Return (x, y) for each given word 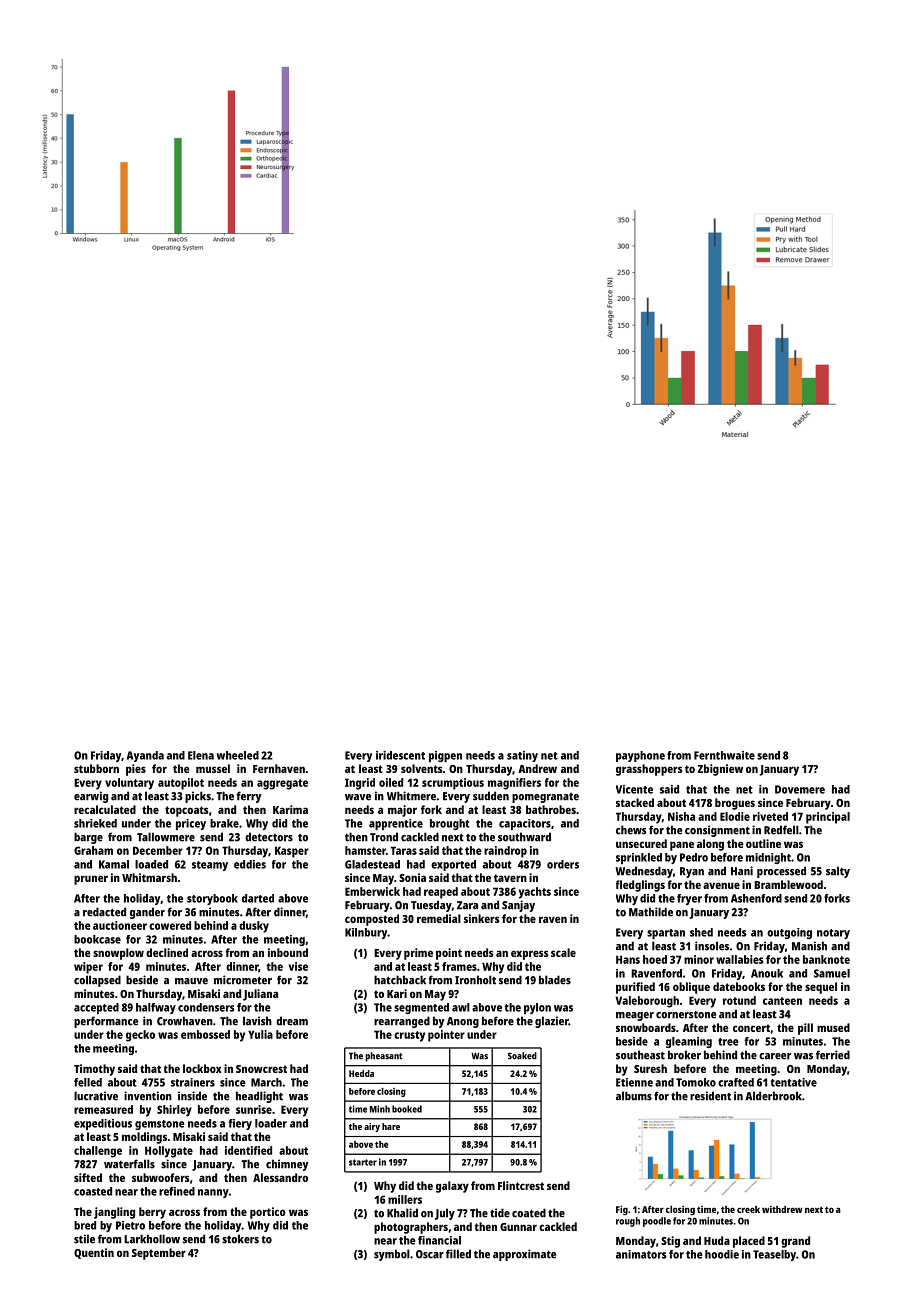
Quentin (94, 1253)
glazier (552, 1022)
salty (838, 872)
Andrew (537, 768)
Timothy (94, 1070)
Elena (201, 755)
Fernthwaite (724, 755)
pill (805, 1029)
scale (563, 952)
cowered (170, 925)
